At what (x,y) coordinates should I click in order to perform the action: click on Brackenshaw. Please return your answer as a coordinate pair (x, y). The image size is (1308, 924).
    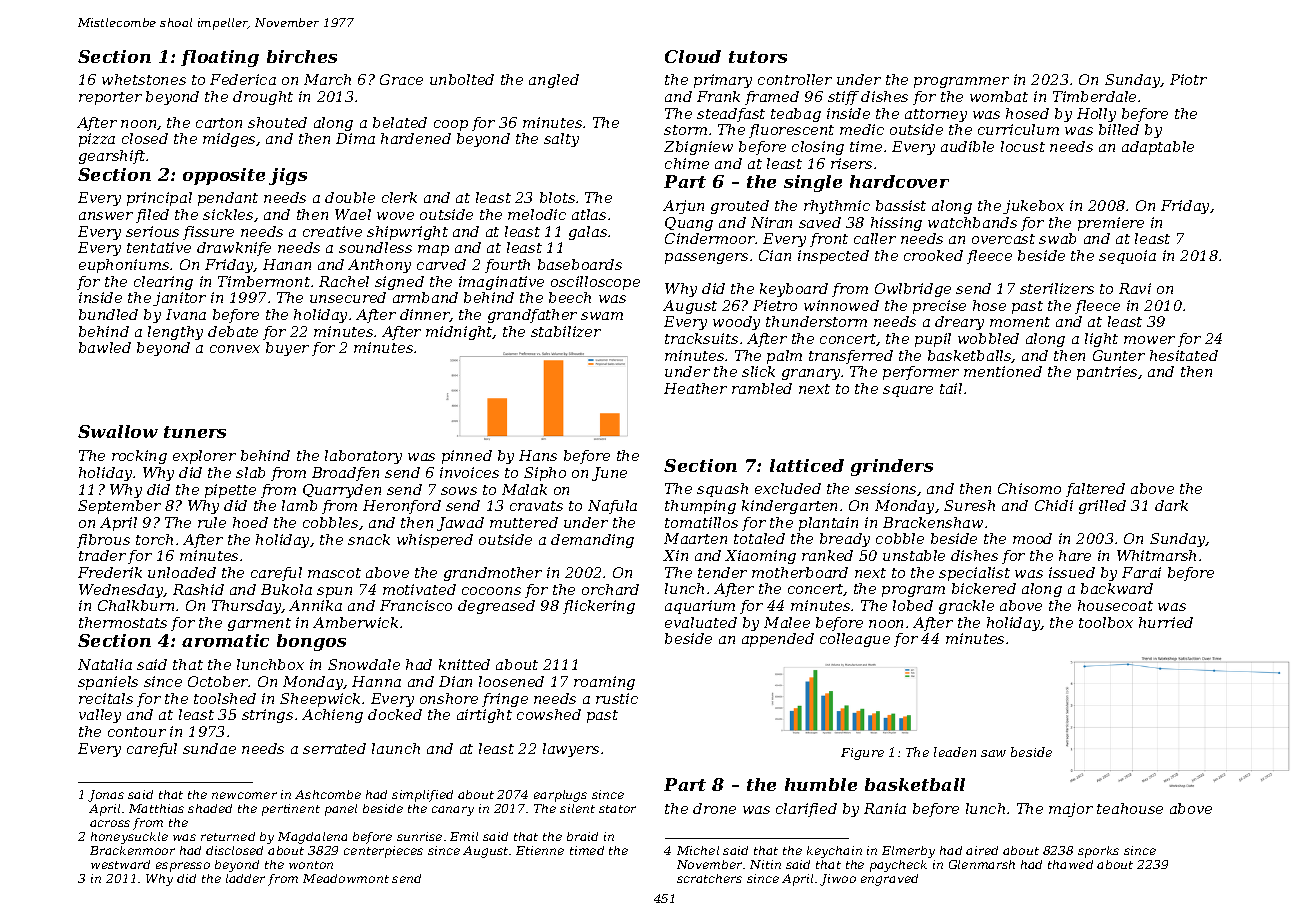
    Looking at the image, I should click on (933, 522).
